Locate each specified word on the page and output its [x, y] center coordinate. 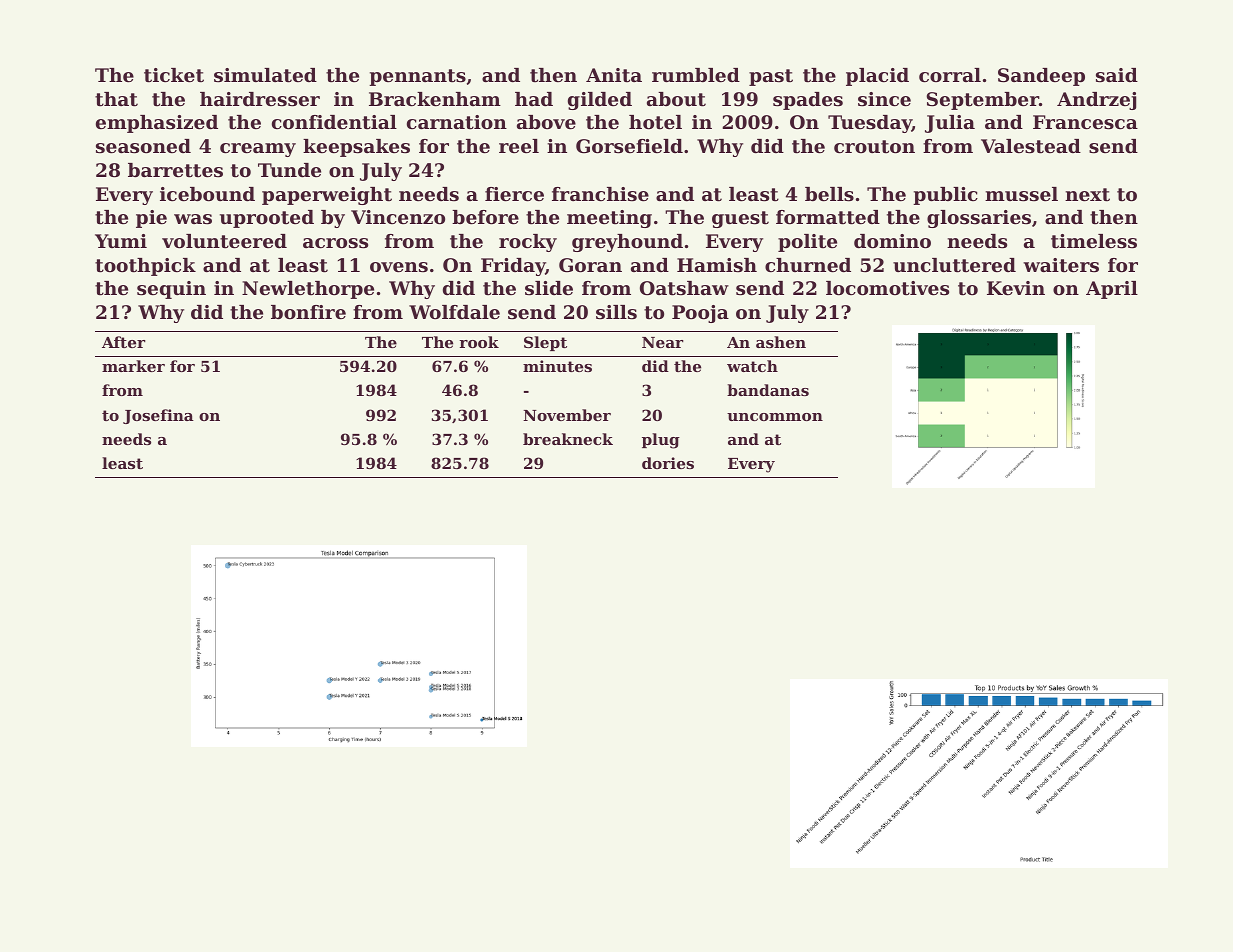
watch [752, 366]
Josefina [158, 416]
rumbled [696, 75]
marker [133, 366]
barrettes [175, 170]
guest [740, 219]
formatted [828, 217]
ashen [781, 342]
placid [877, 77]
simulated [265, 75]
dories [668, 463]
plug [661, 441]
